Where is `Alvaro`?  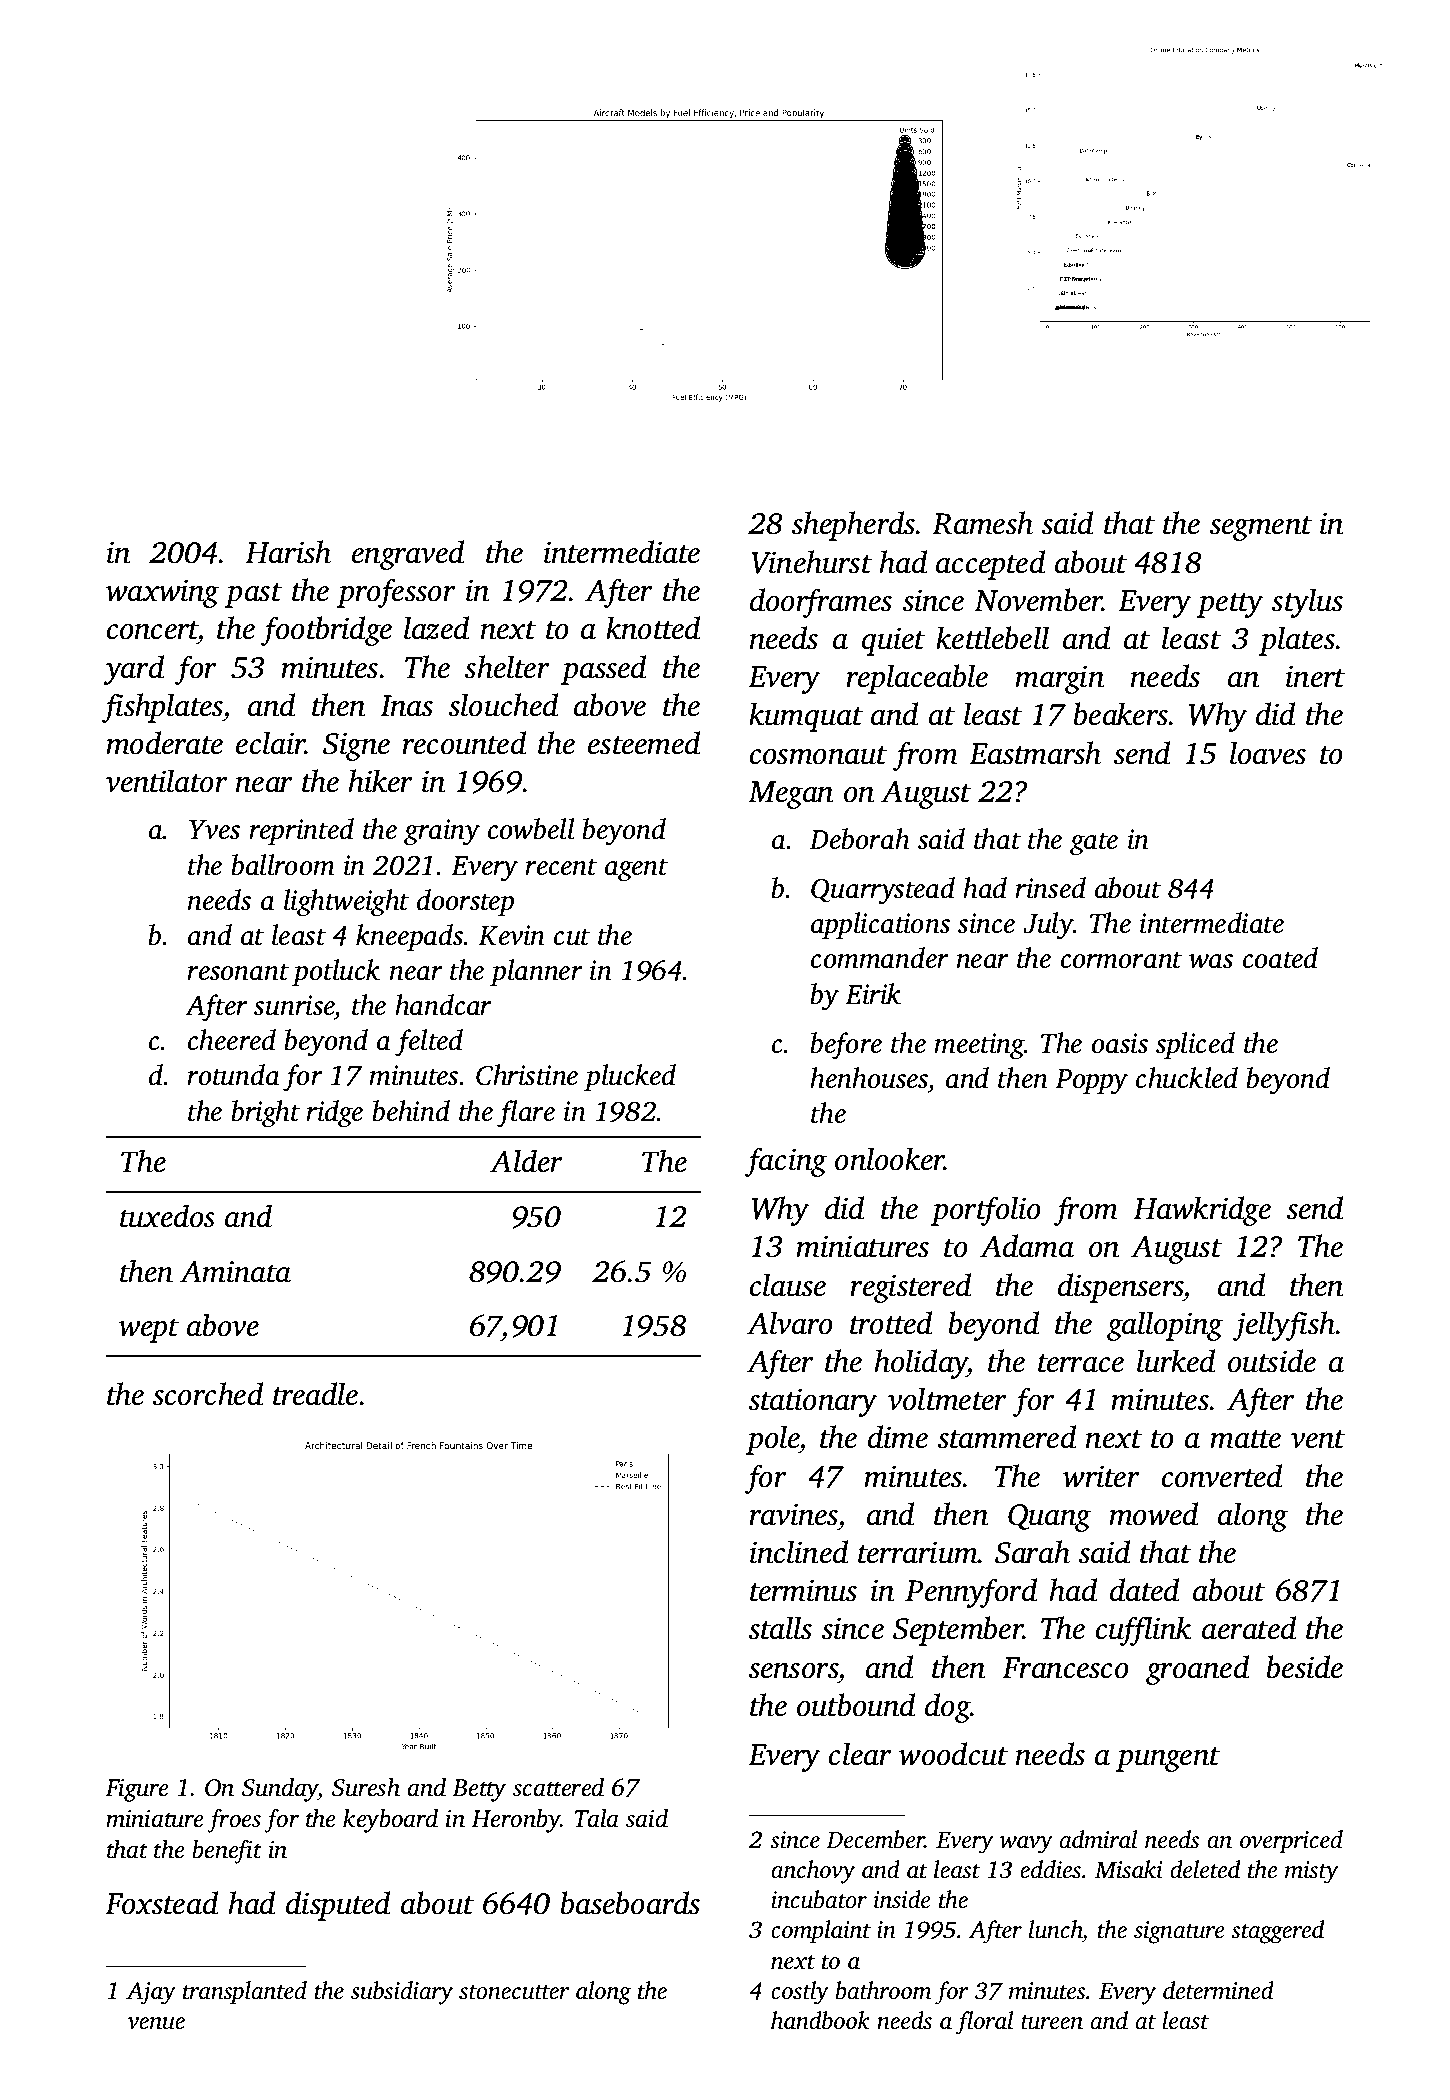 Alvaro is located at coordinates (790, 1323).
